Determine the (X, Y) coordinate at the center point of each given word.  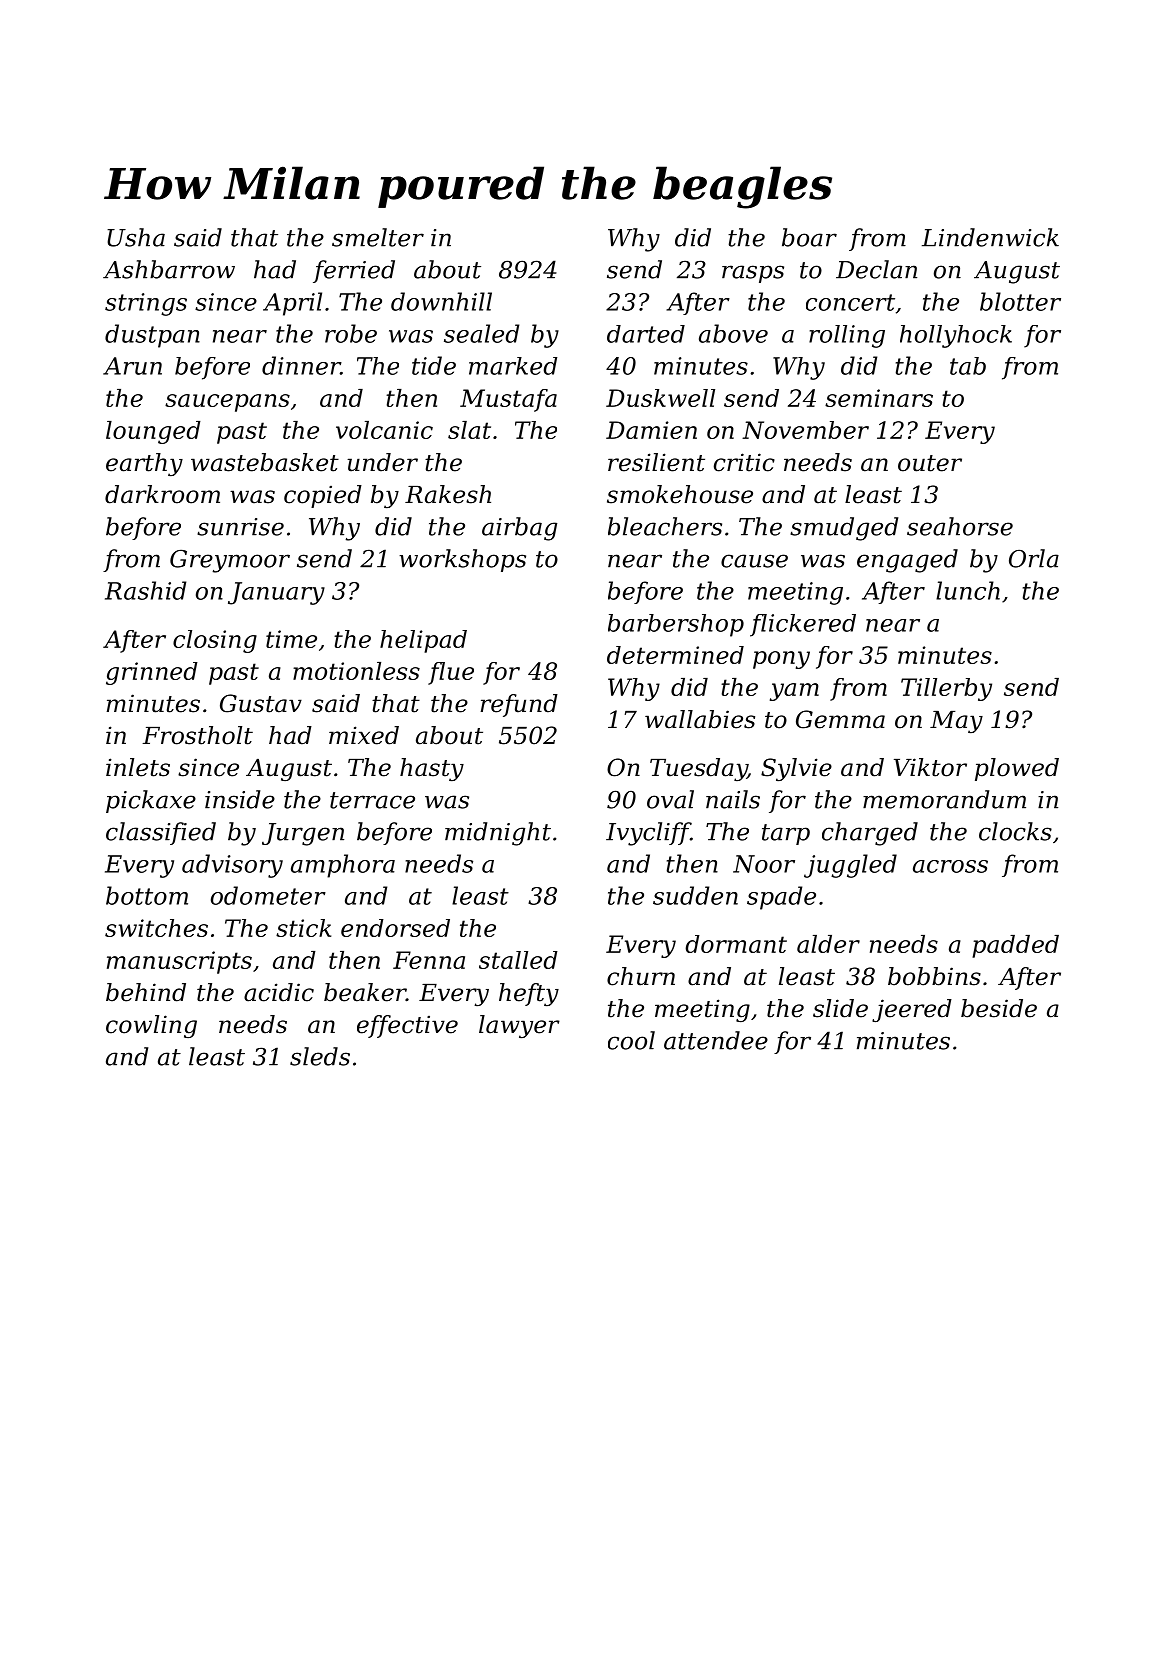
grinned (152, 673)
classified (161, 833)
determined (675, 655)
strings (146, 304)
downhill (441, 301)
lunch (968, 590)
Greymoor (230, 561)
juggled (850, 866)
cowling (151, 1026)
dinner (301, 365)
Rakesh (448, 494)
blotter (1020, 301)
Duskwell (660, 398)
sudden (695, 895)
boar (809, 237)
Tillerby (946, 689)
